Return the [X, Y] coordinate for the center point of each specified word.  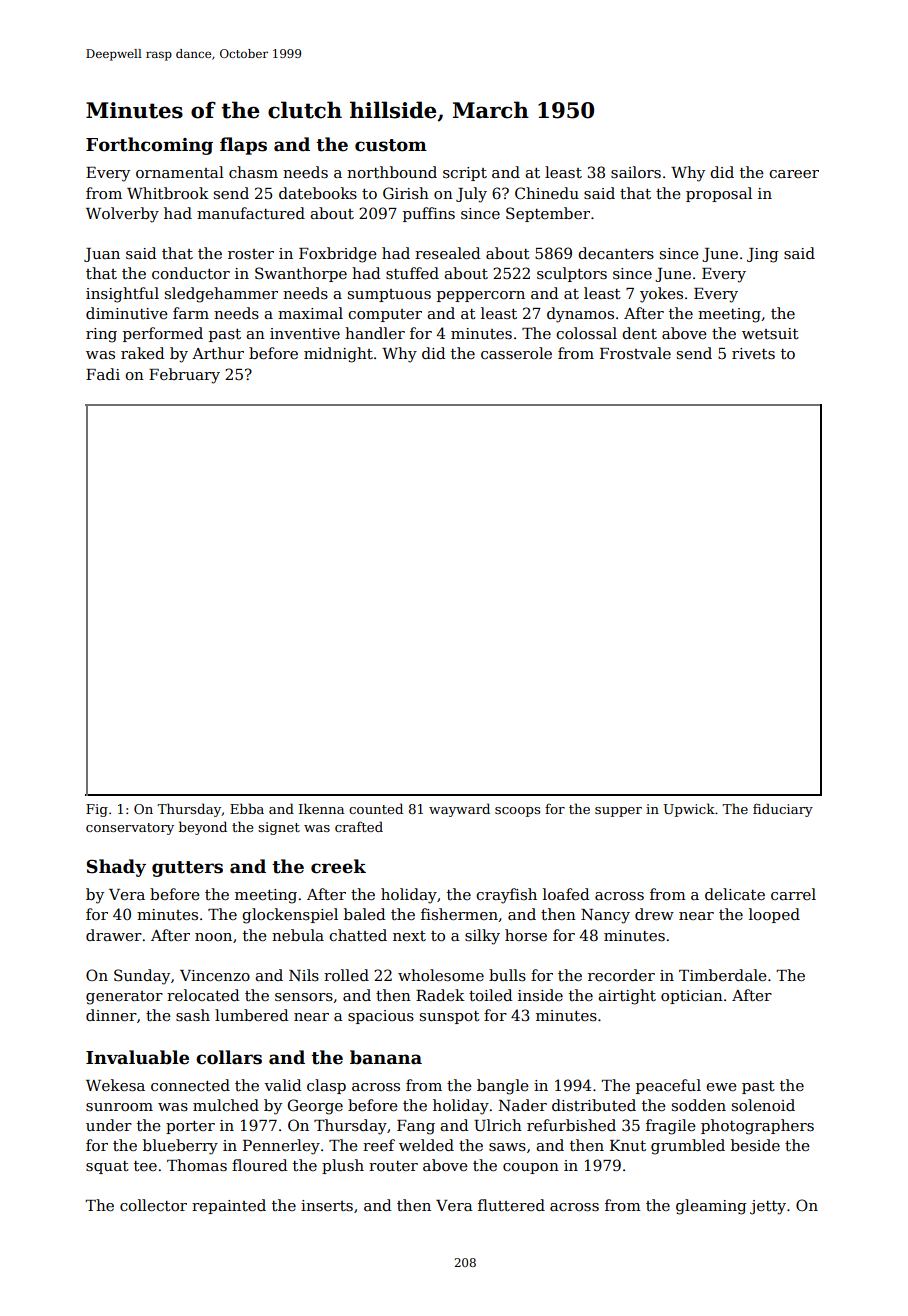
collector [153, 1205]
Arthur [218, 353]
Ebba [247, 808]
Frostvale [635, 353]
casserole [516, 353]
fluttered [511, 1205]
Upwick [689, 810]
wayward [459, 810]
